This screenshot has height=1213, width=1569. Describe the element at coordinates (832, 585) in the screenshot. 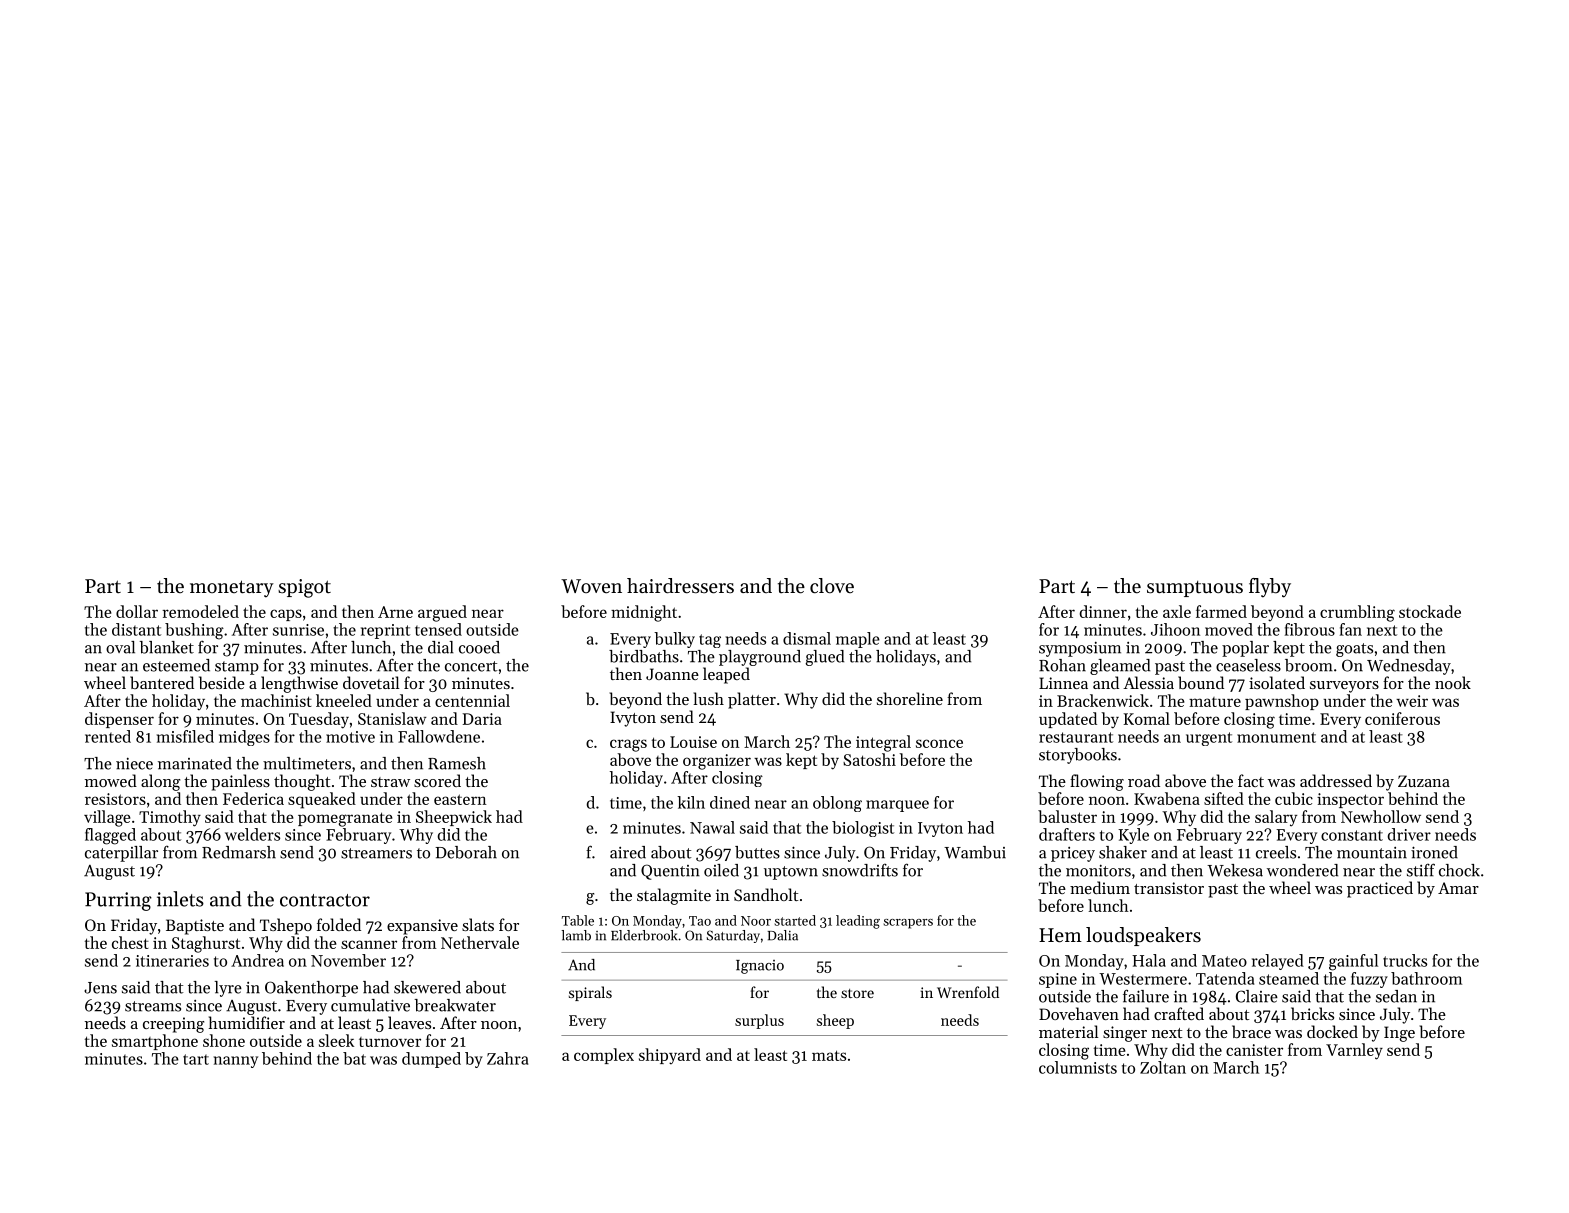

I see `clove` at that location.
